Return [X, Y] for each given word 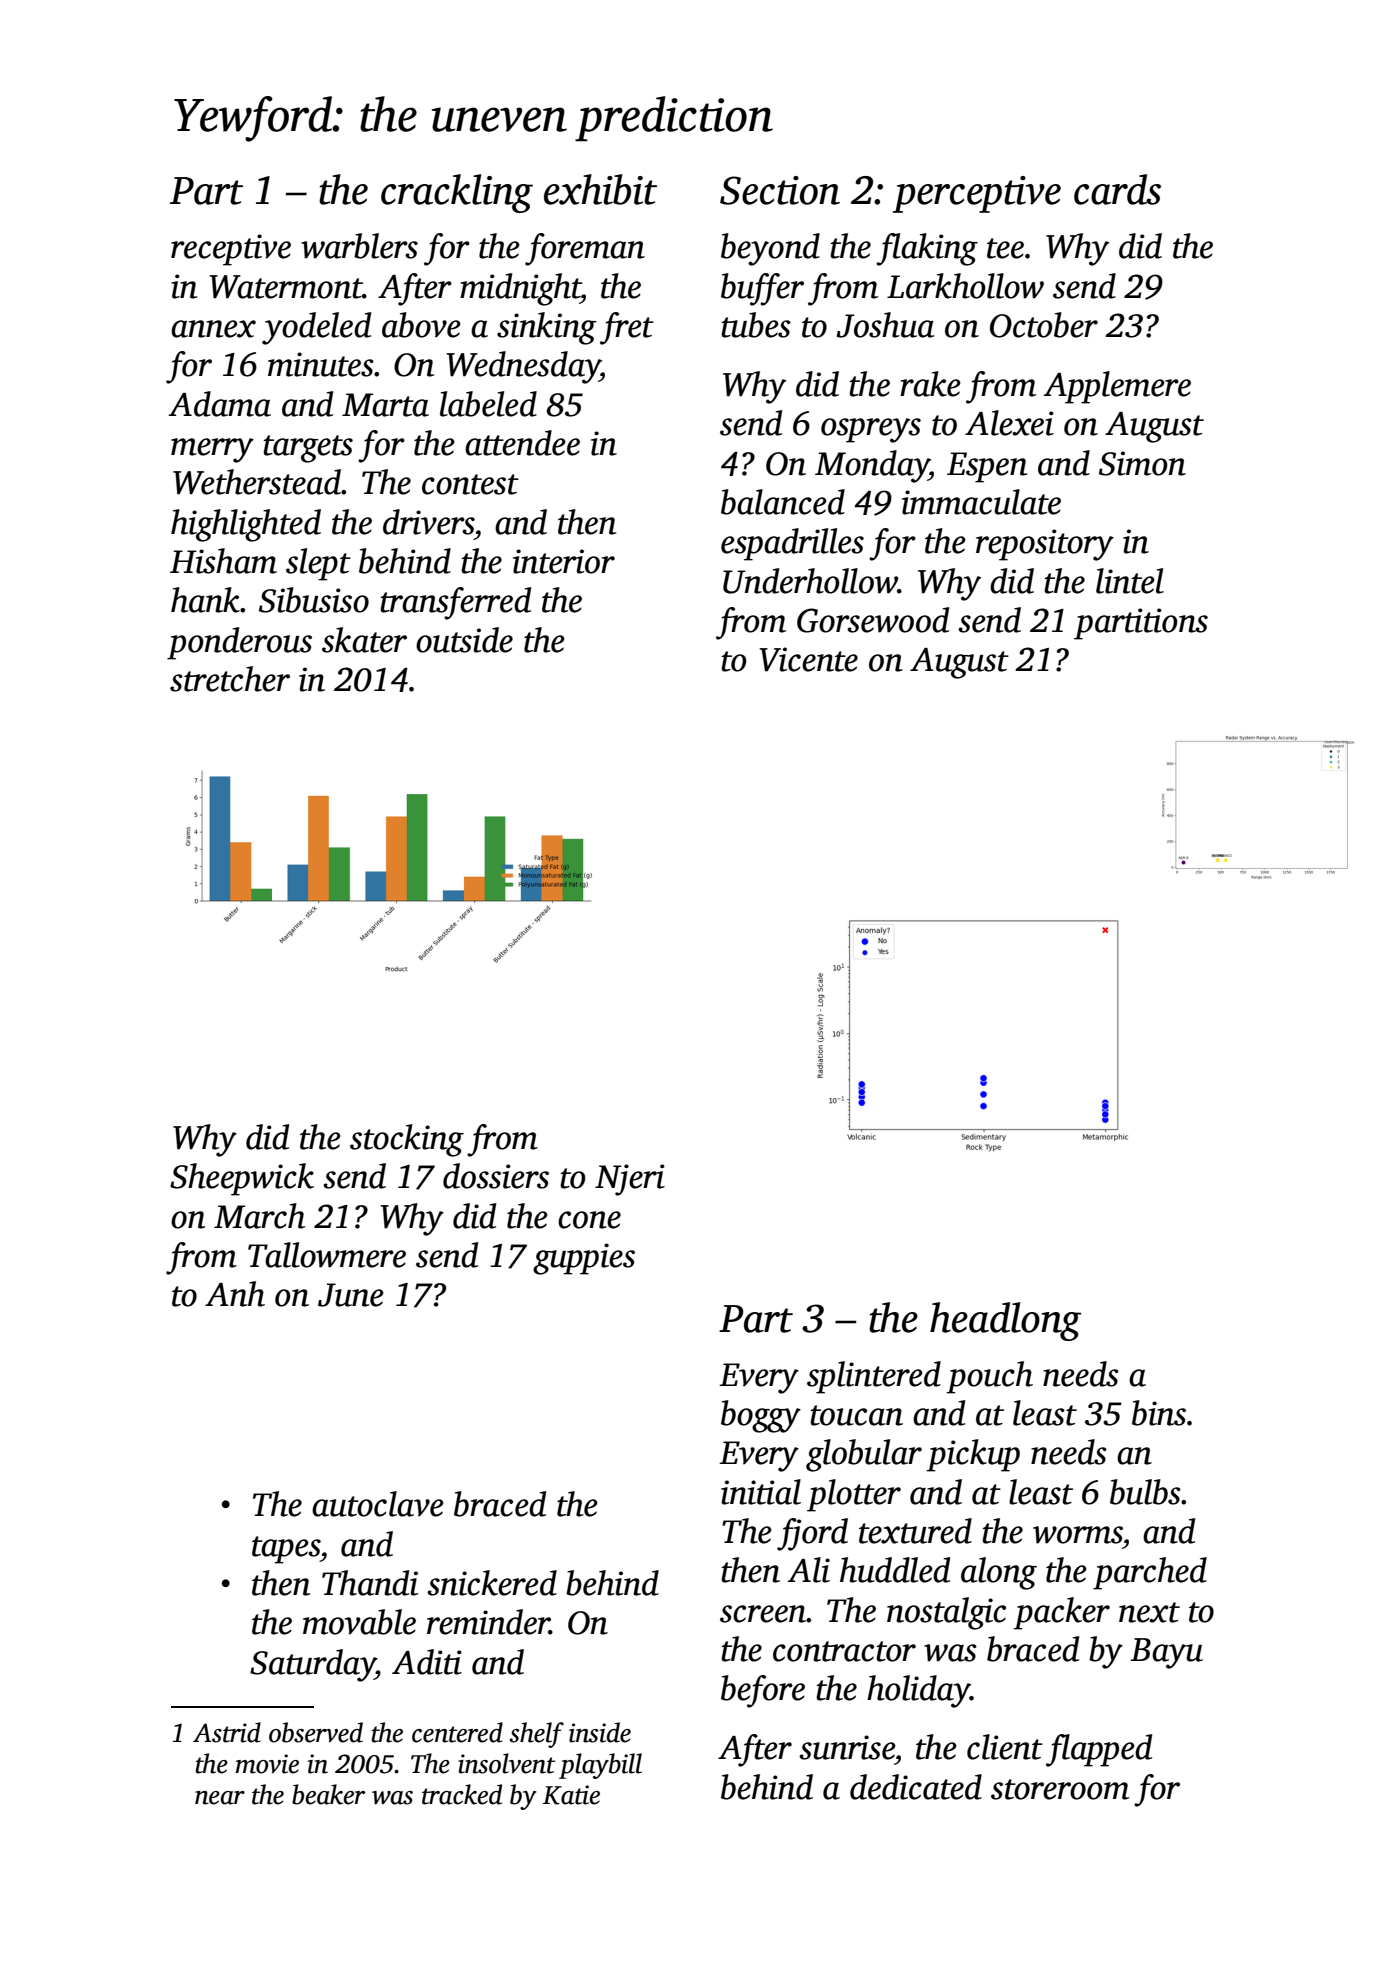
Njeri [630, 1180]
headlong [1005, 1321]
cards [1117, 189]
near [220, 1798]
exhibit [600, 189]
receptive [231, 250]
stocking [407, 1140]
